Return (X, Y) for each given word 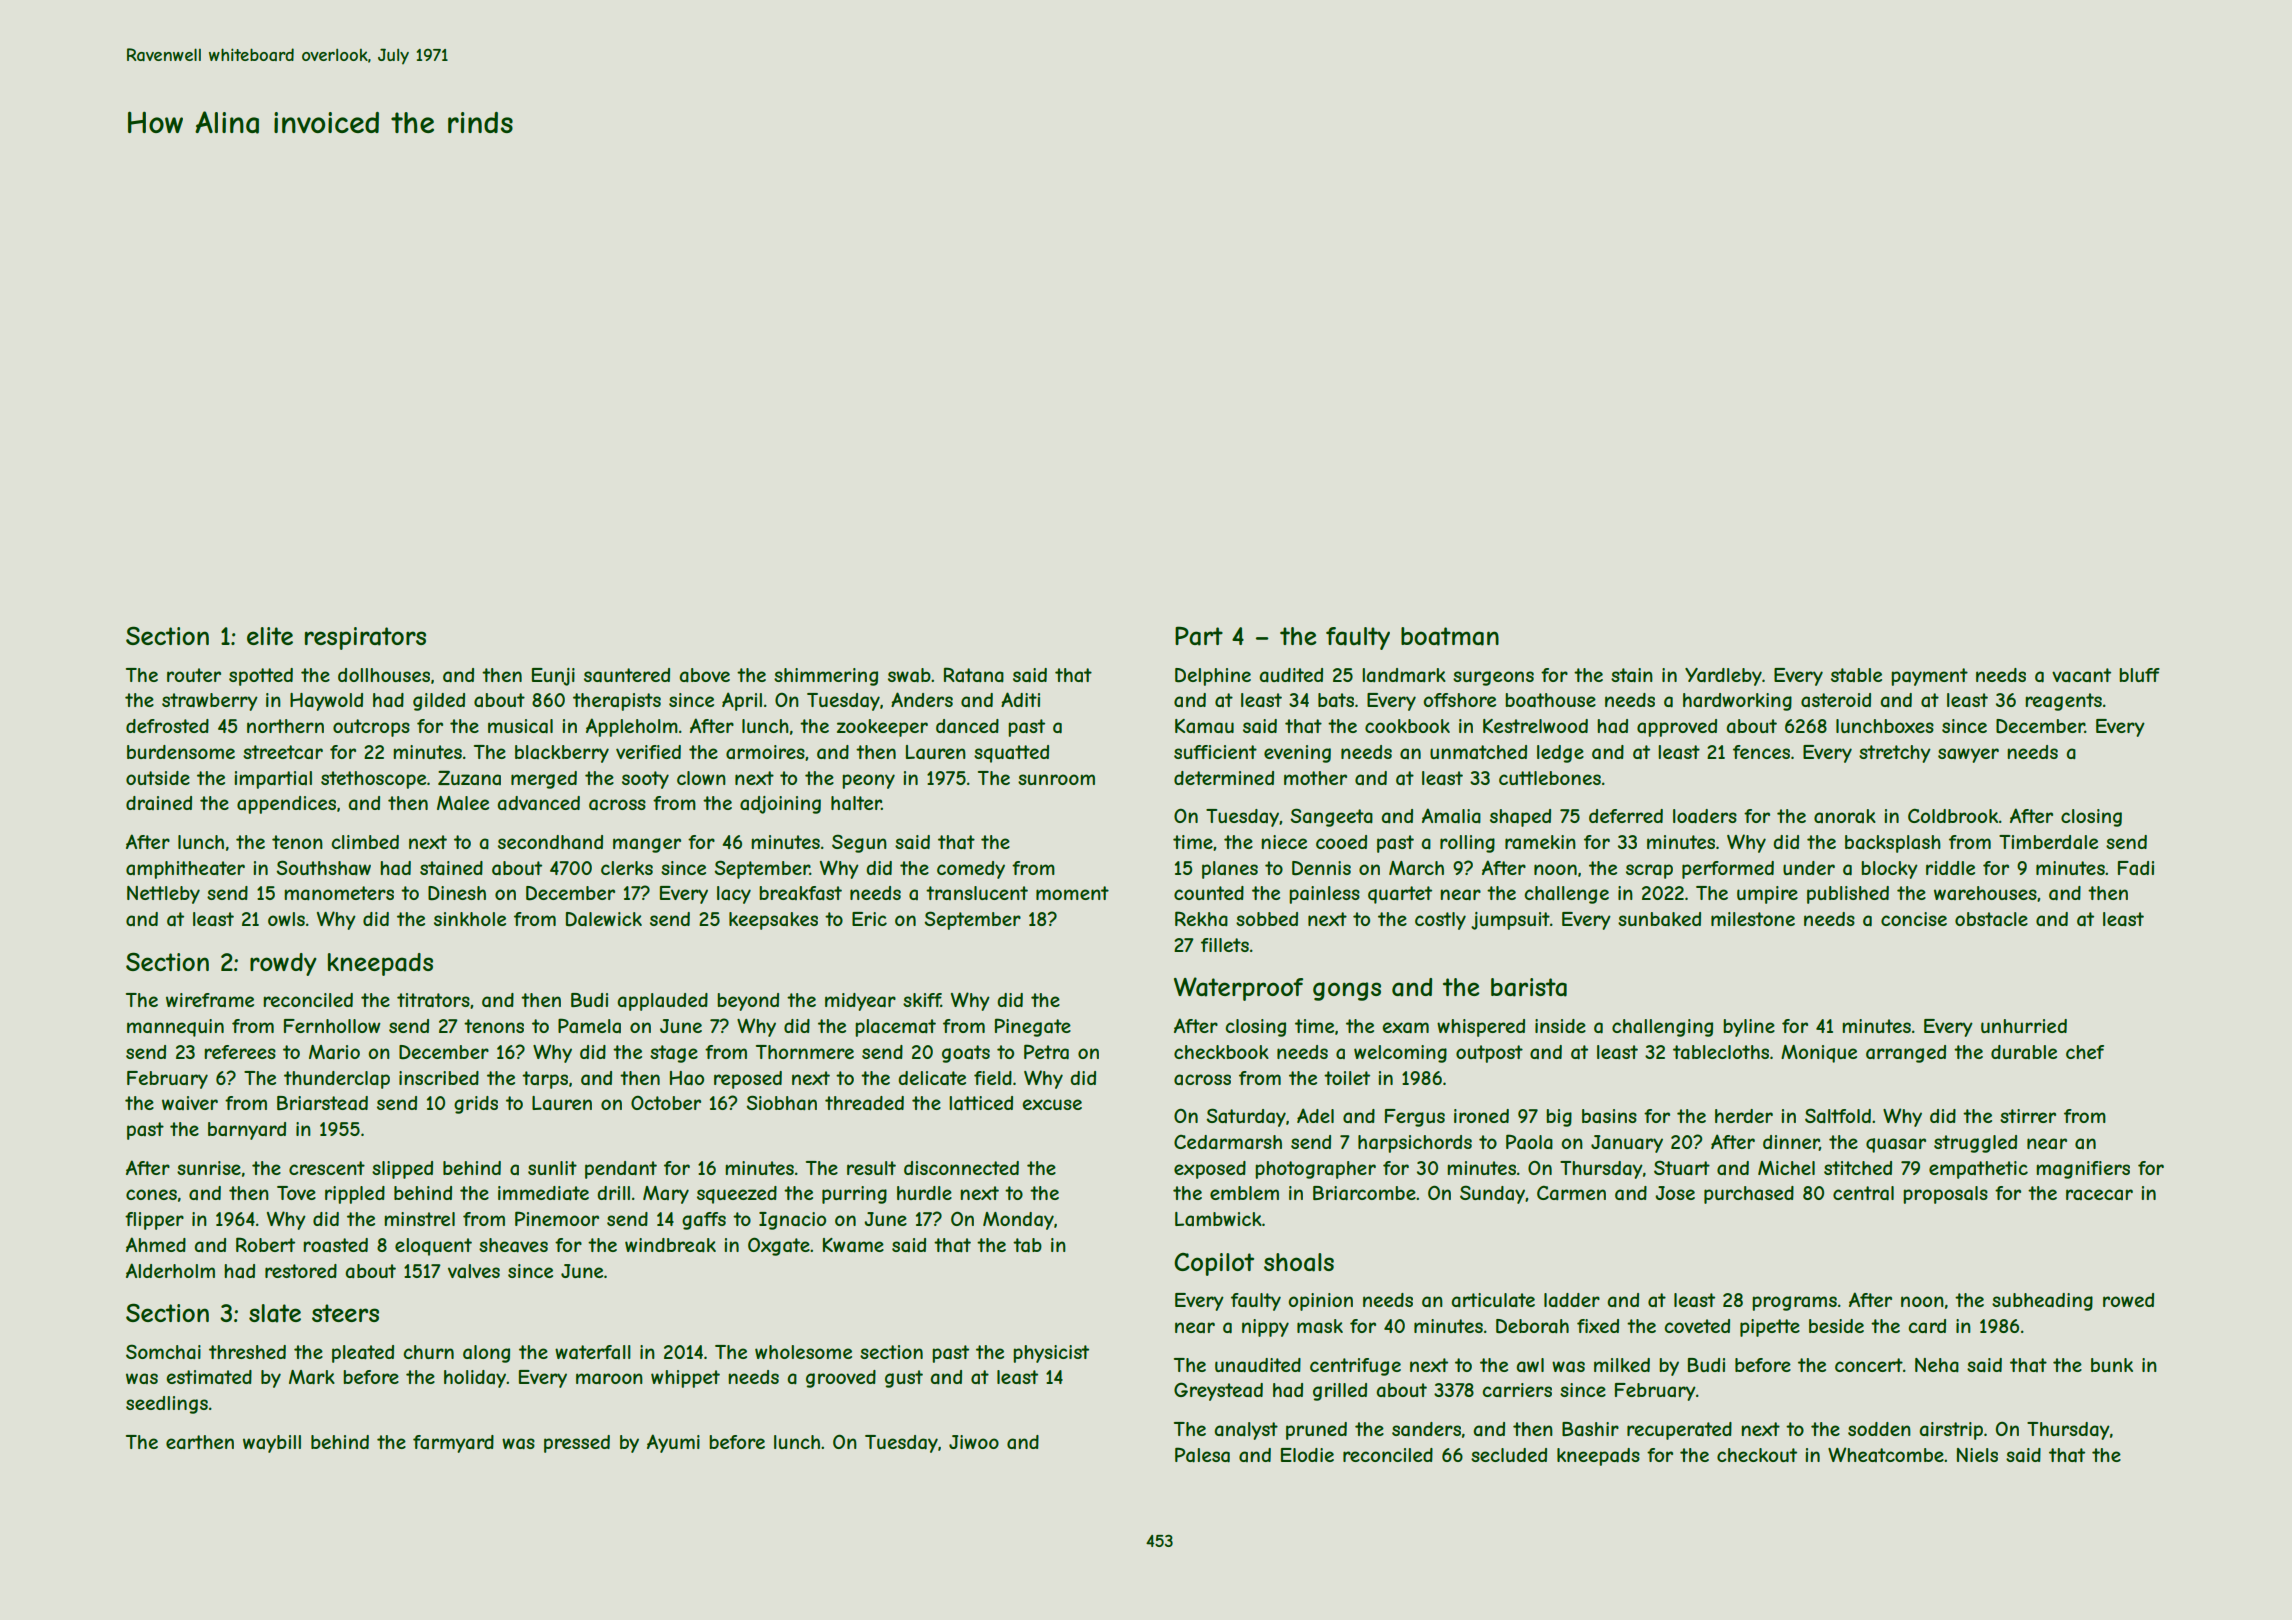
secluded (1509, 1455)
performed (1728, 870)
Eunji (553, 677)
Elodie (1307, 1455)
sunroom (1056, 779)
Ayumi (673, 1443)
